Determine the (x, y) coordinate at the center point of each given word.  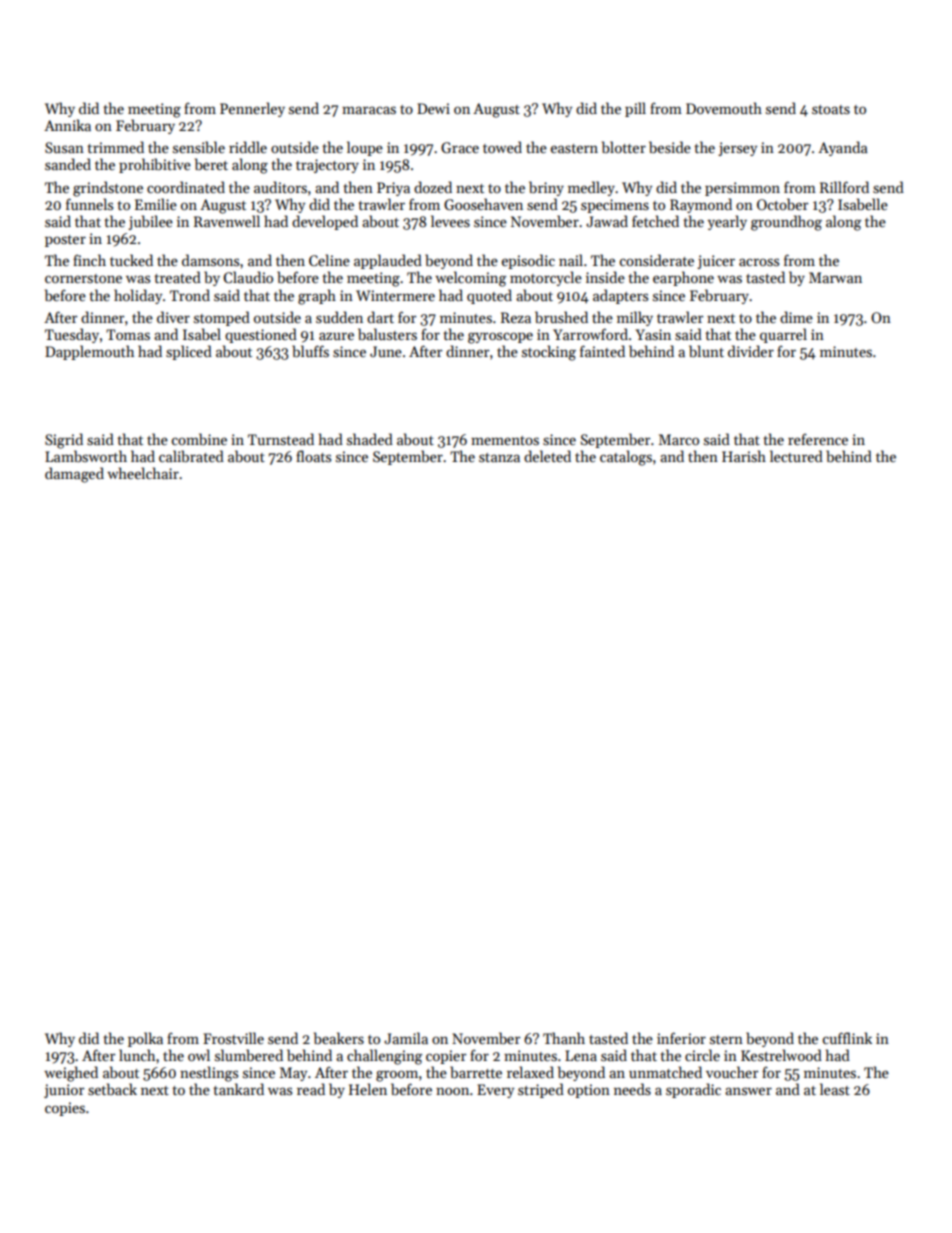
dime (796, 317)
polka (145, 1039)
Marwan (835, 277)
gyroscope (500, 338)
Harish (744, 456)
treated (178, 277)
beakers (339, 1038)
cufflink (847, 1038)
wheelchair (143, 473)
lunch (137, 1055)
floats (313, 456)
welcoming (470, 279)
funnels (89, 204)
